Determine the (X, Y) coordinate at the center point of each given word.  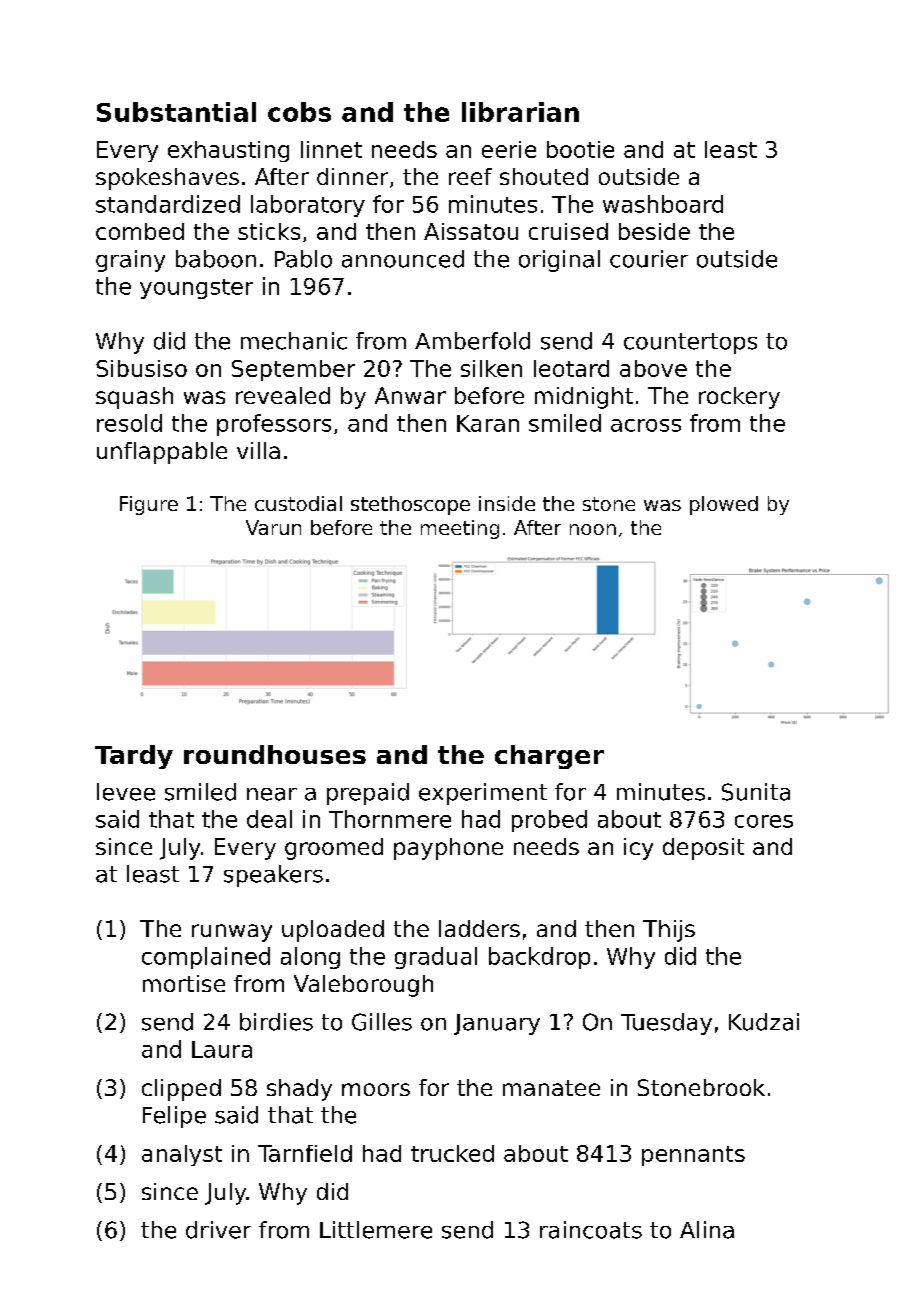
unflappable (162, 453)
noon (593, 529)
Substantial (176, 112)
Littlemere (376, 1230)
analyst (182, 1155)
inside (507, 503)
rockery (739, 398)
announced (403, 259)
